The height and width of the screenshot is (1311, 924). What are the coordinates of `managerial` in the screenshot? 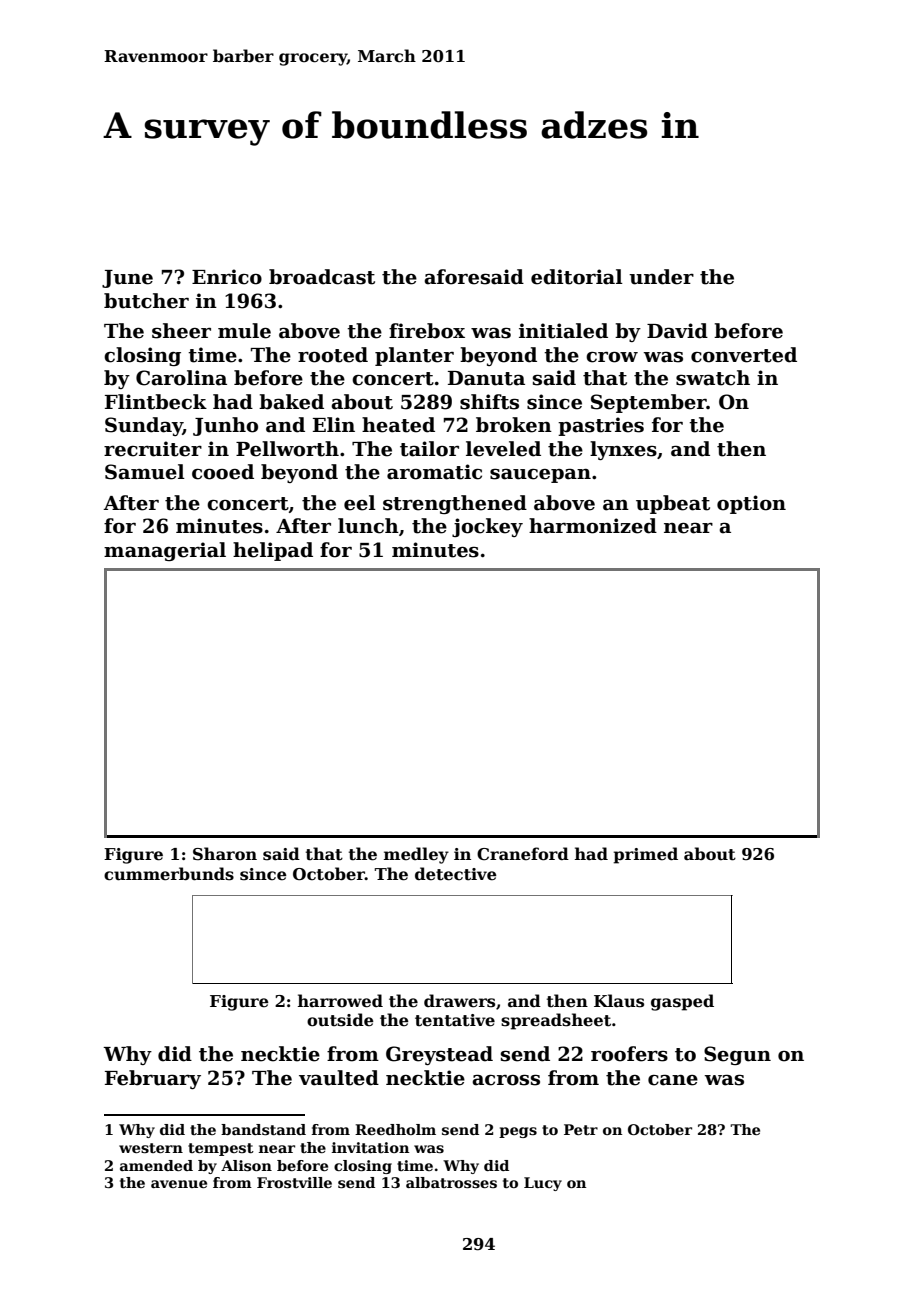 It's located at (165, 551).
